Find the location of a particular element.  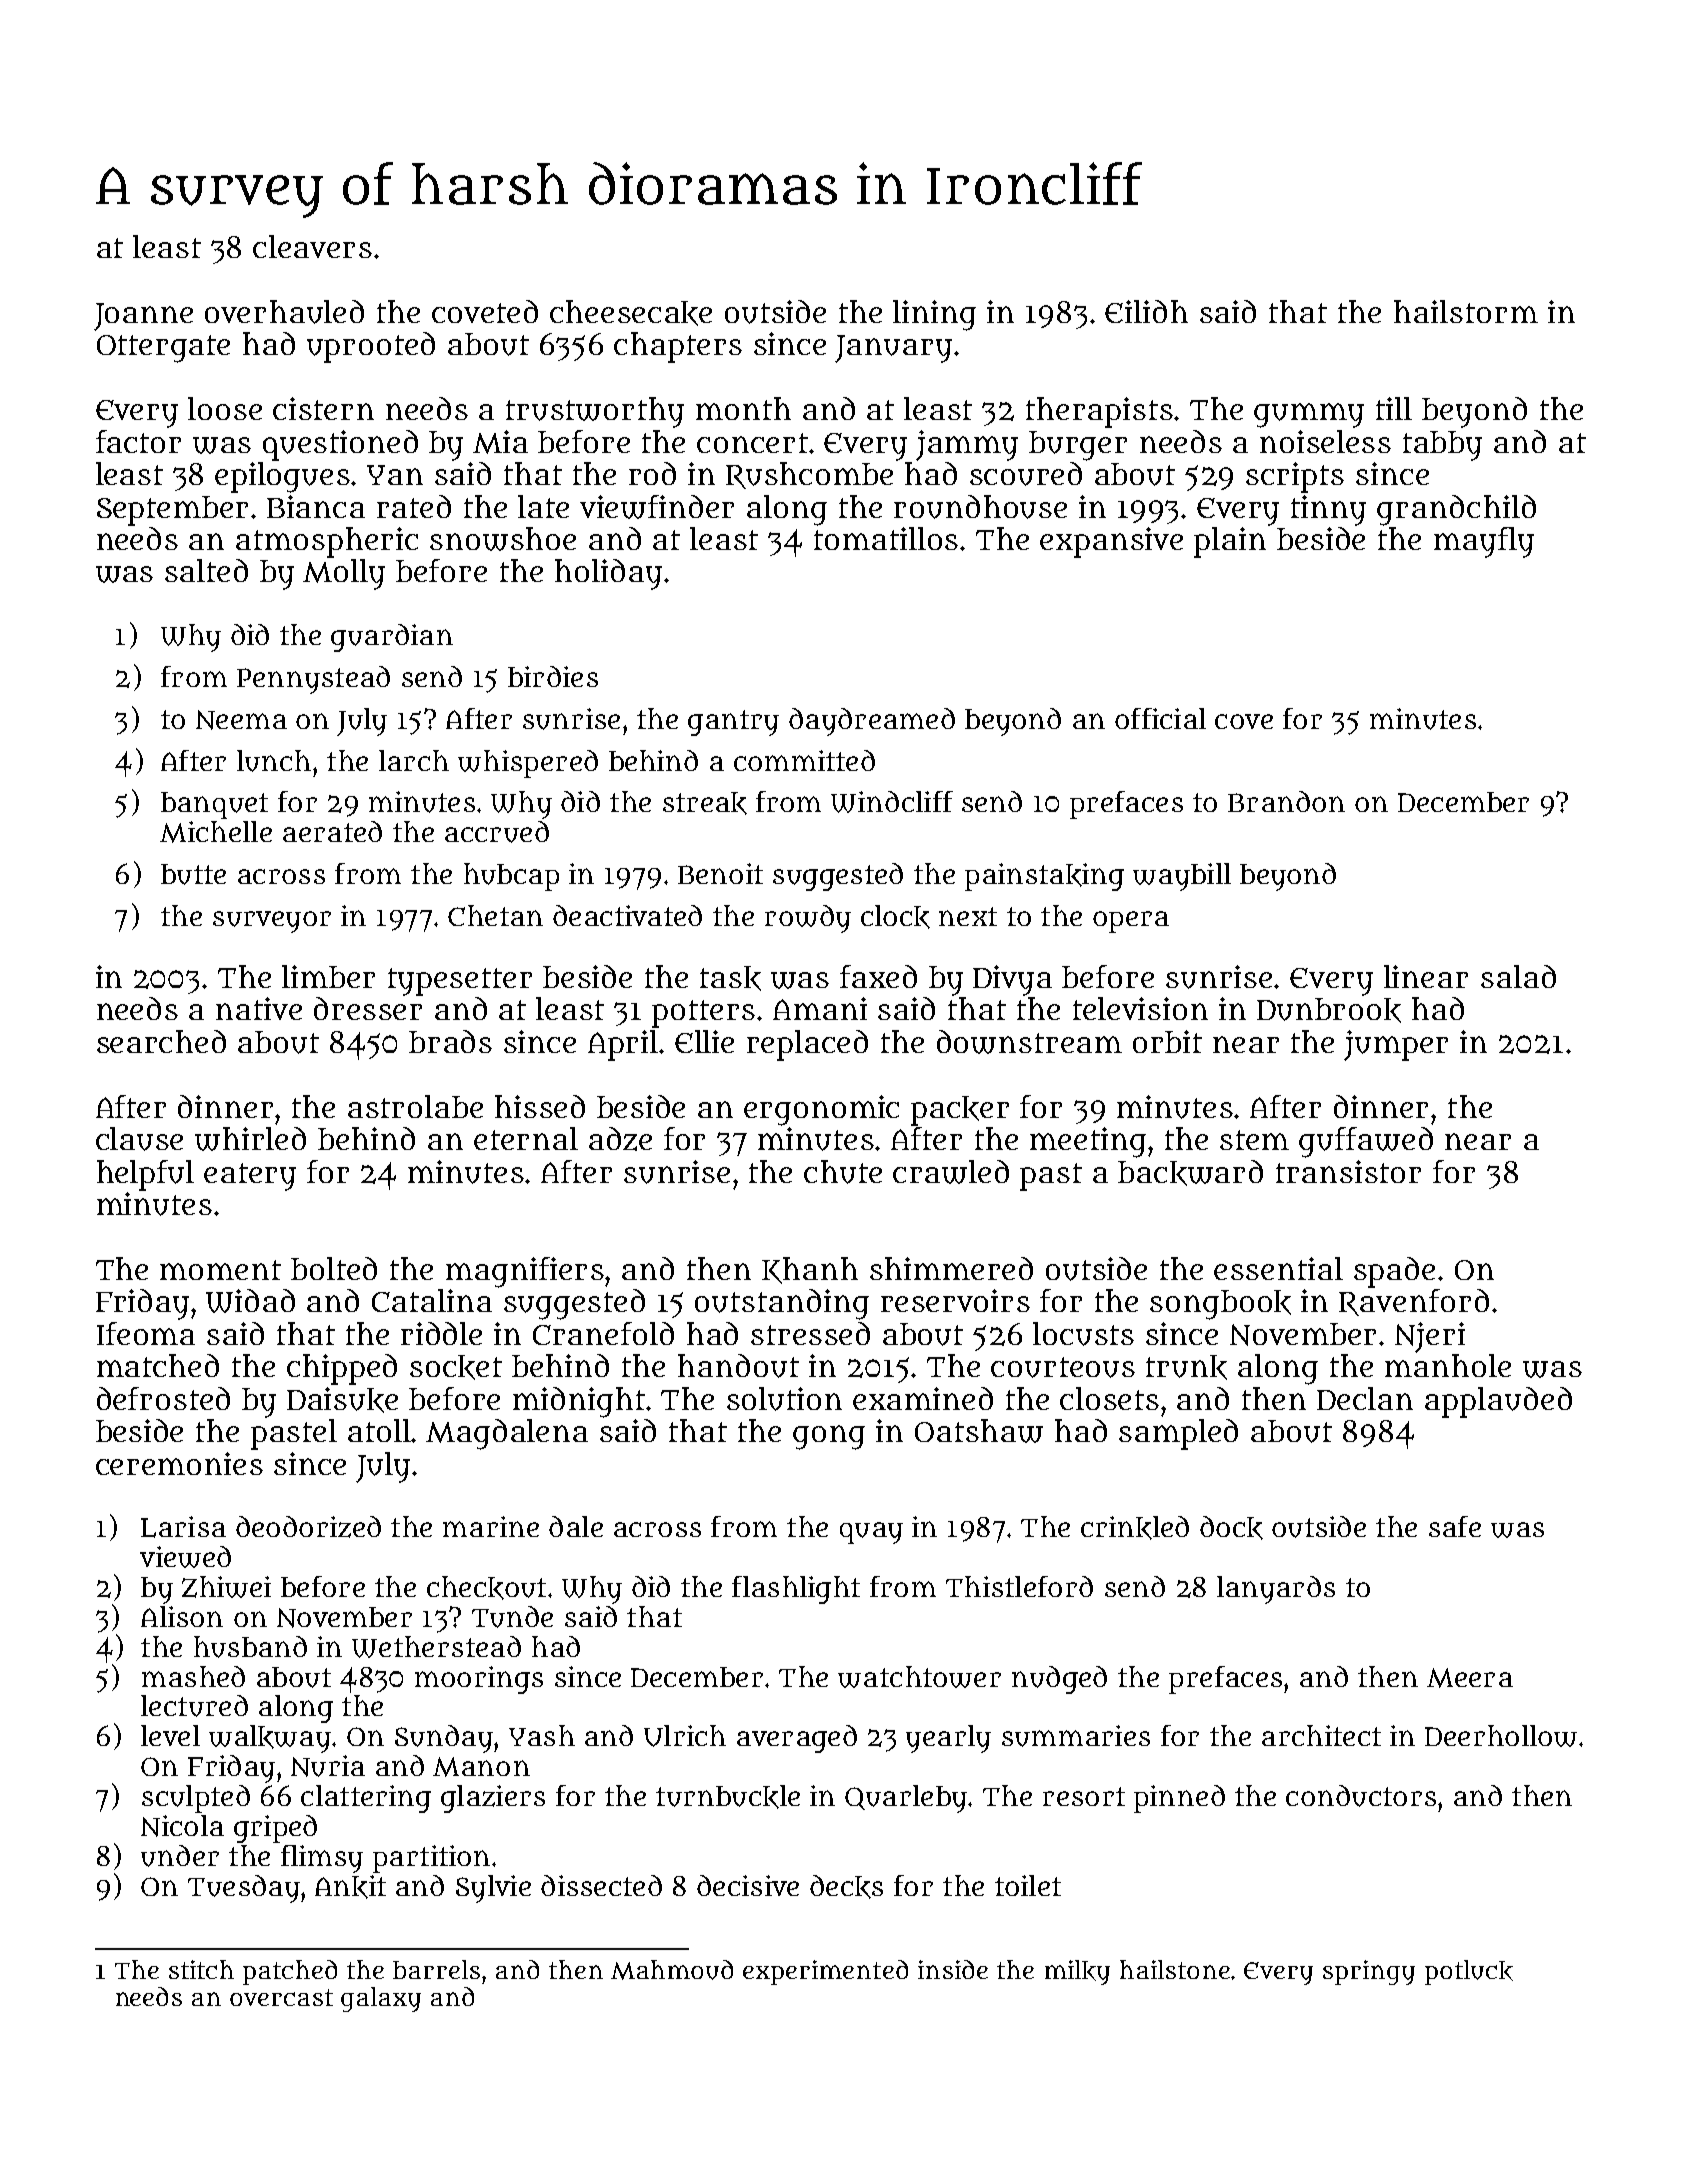

galaxy is located at coordinates (381, 1999).
